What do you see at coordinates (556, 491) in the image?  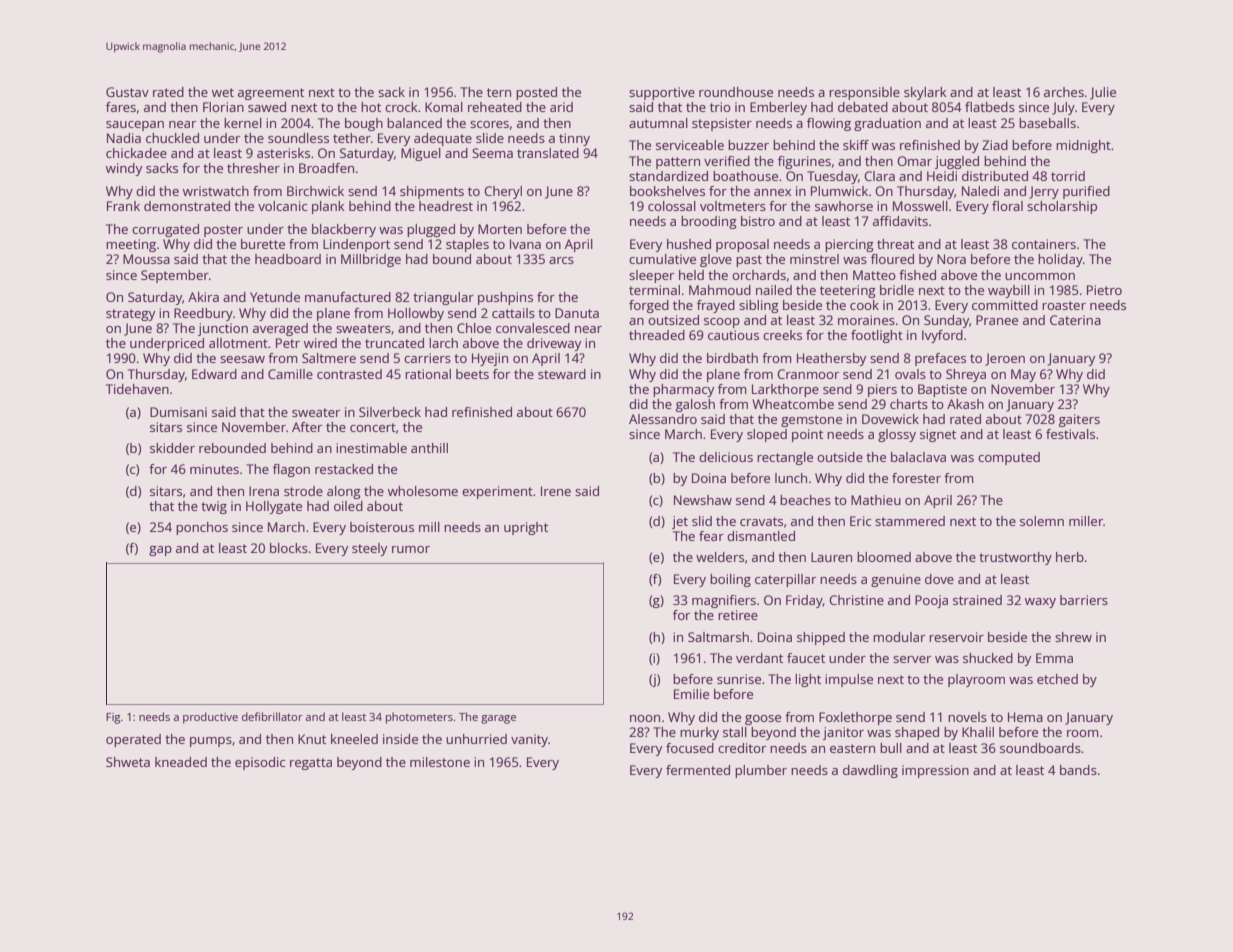 I see `Irene` at bounding box center [556, 491].
